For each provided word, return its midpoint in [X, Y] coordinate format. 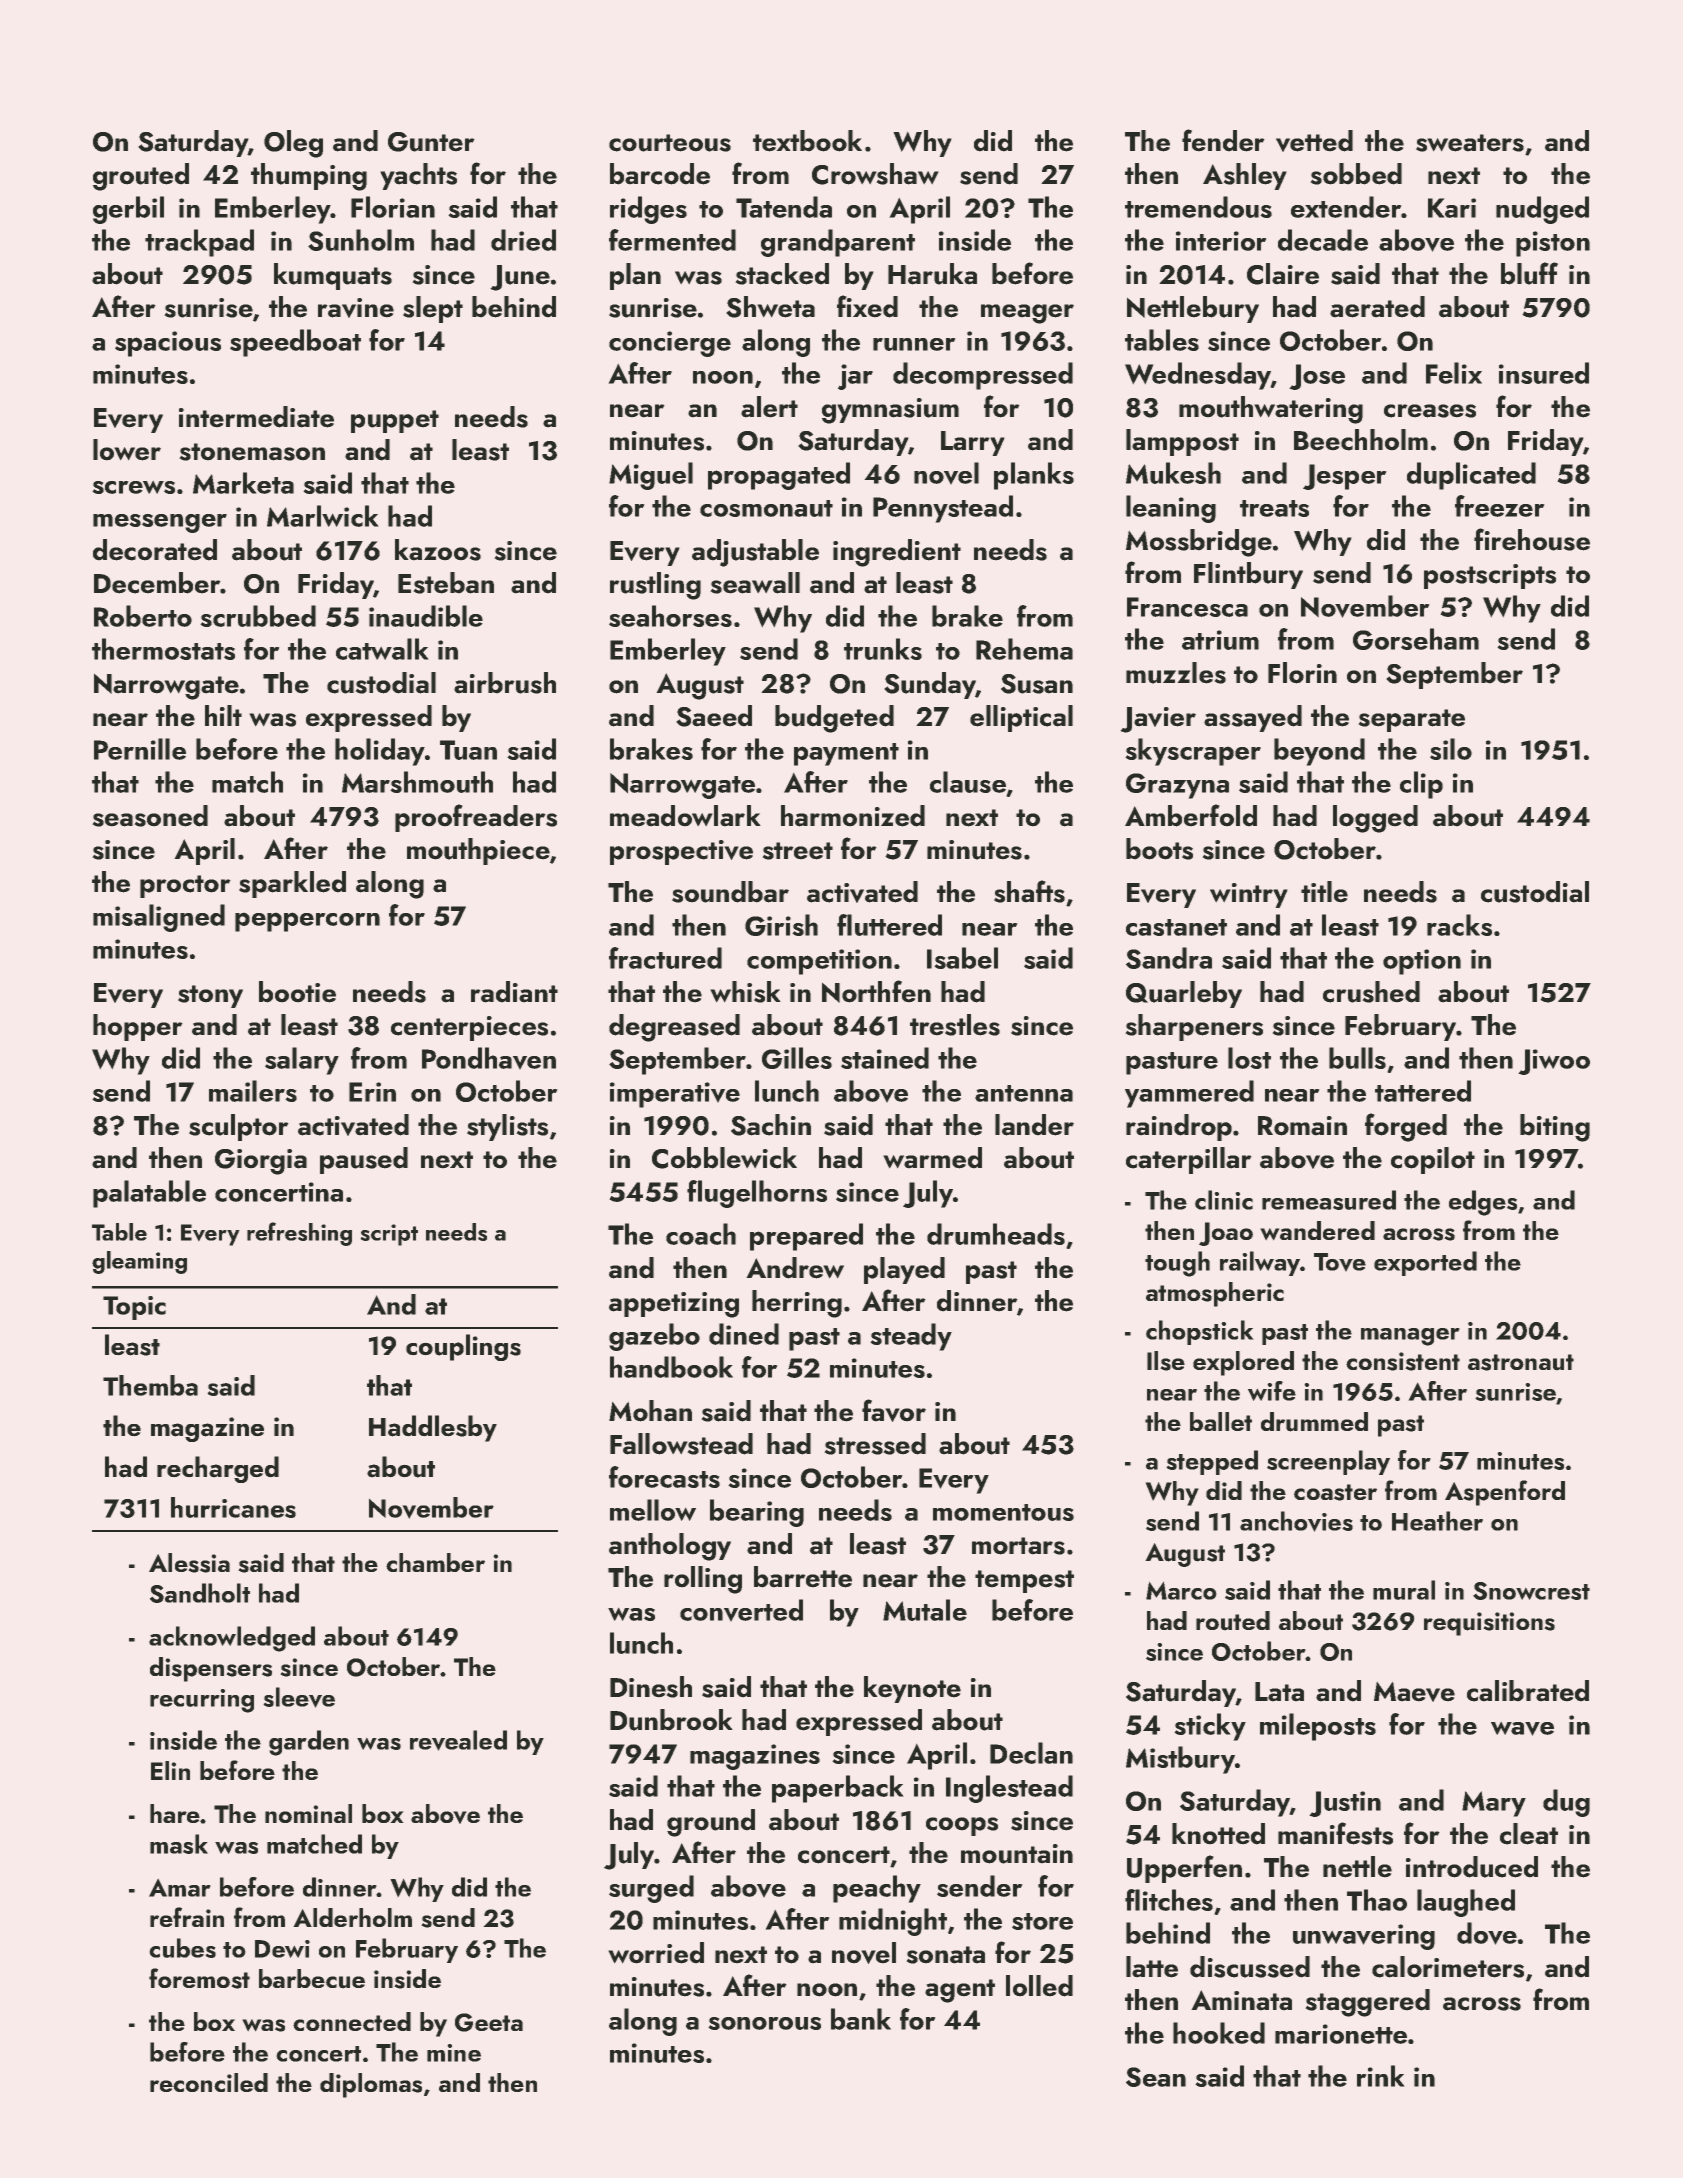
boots [1159, 849]
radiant [514, 992]
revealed [458, 1740]
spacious [168, 344]
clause [968, 782]
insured [1544, 373]
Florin [1302, 673]
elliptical [1021, 718]
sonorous [765, 2023]
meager [1027, 314]
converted [741, 1610]
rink [1380, 2076]
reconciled [209, 2082]
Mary [1494, 1804]
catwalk [382, 649]
